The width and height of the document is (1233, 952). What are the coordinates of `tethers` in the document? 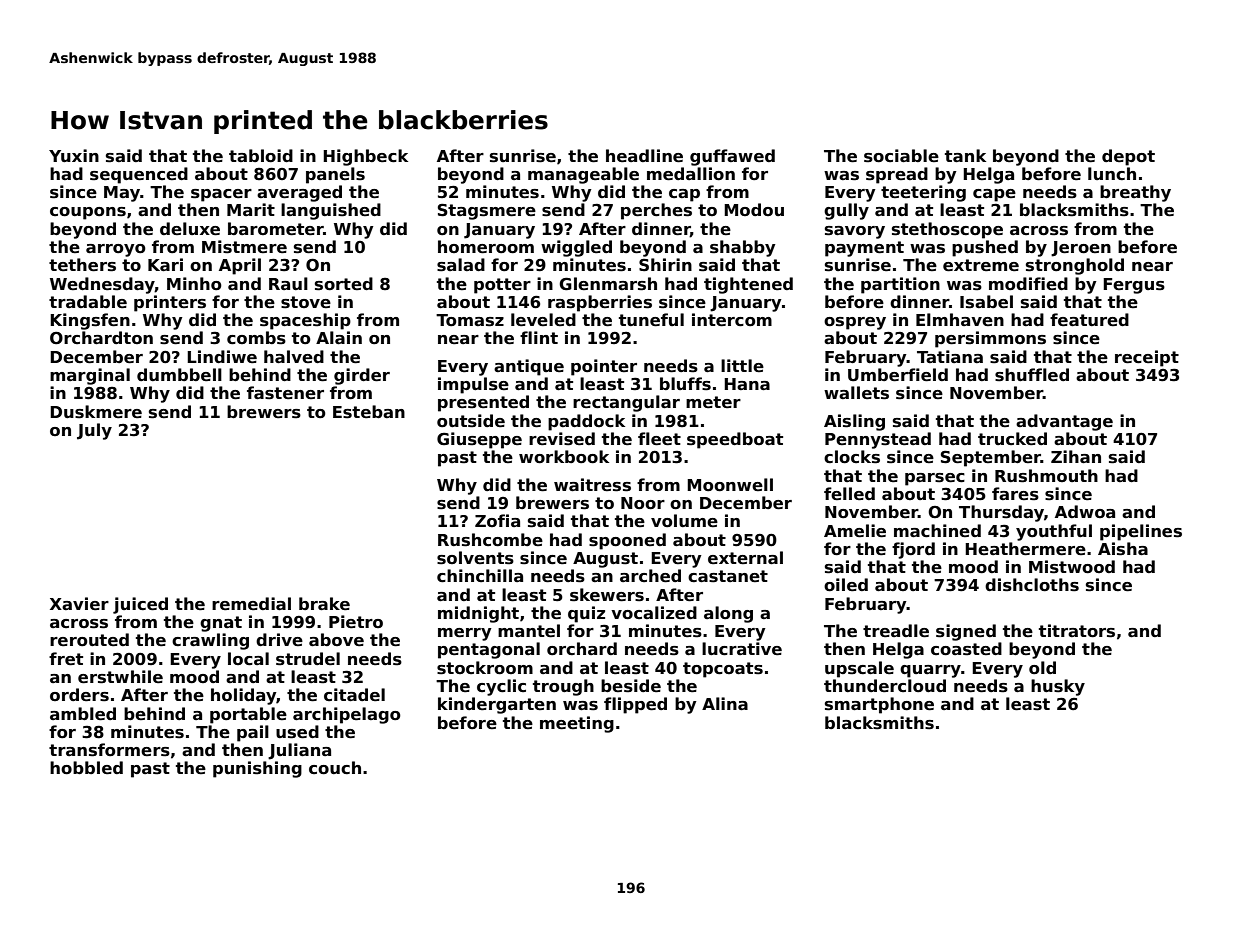 It's located at (82, 265).
